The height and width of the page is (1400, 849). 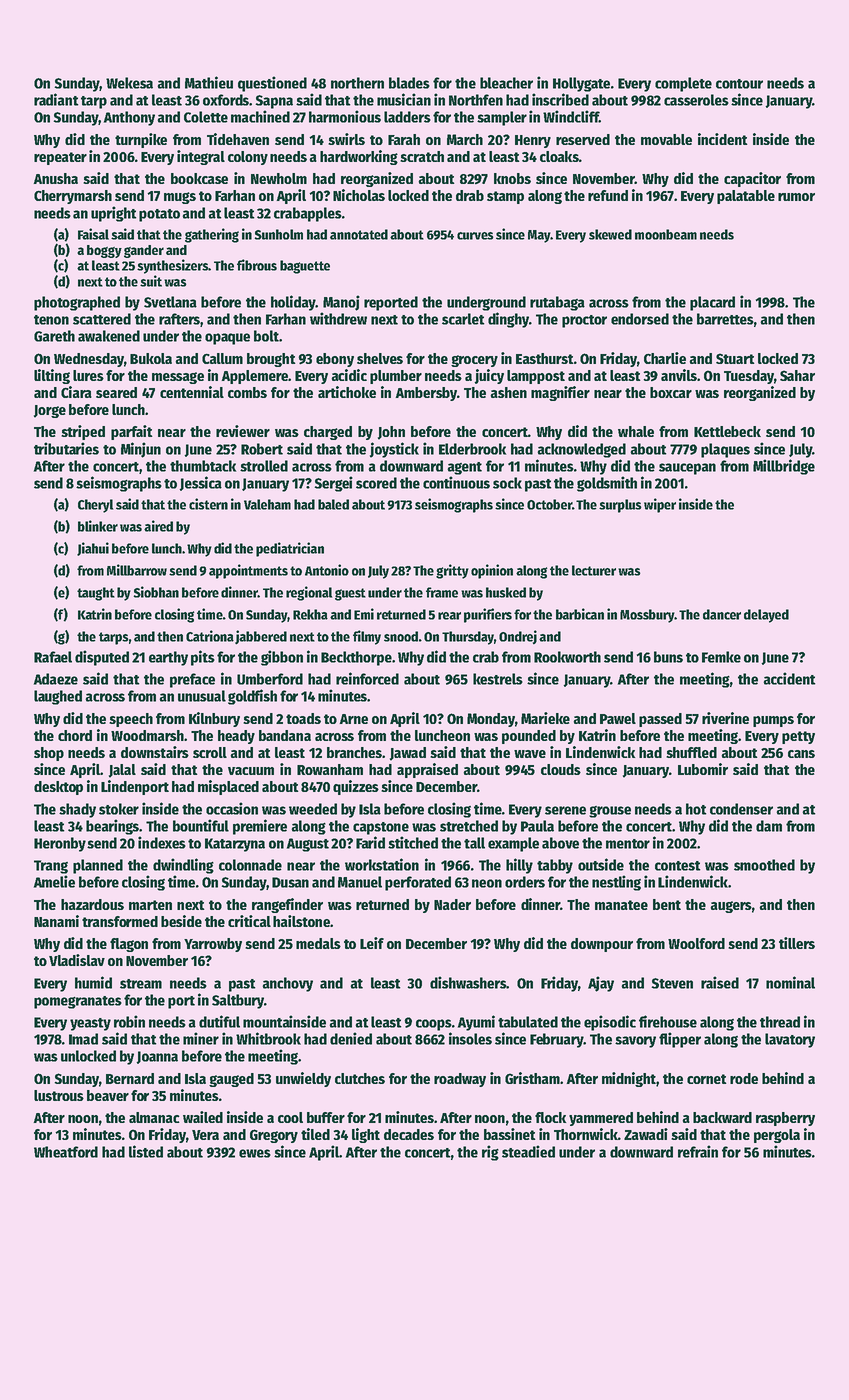 I want to click on delayed, so click(x=766, y=616).
